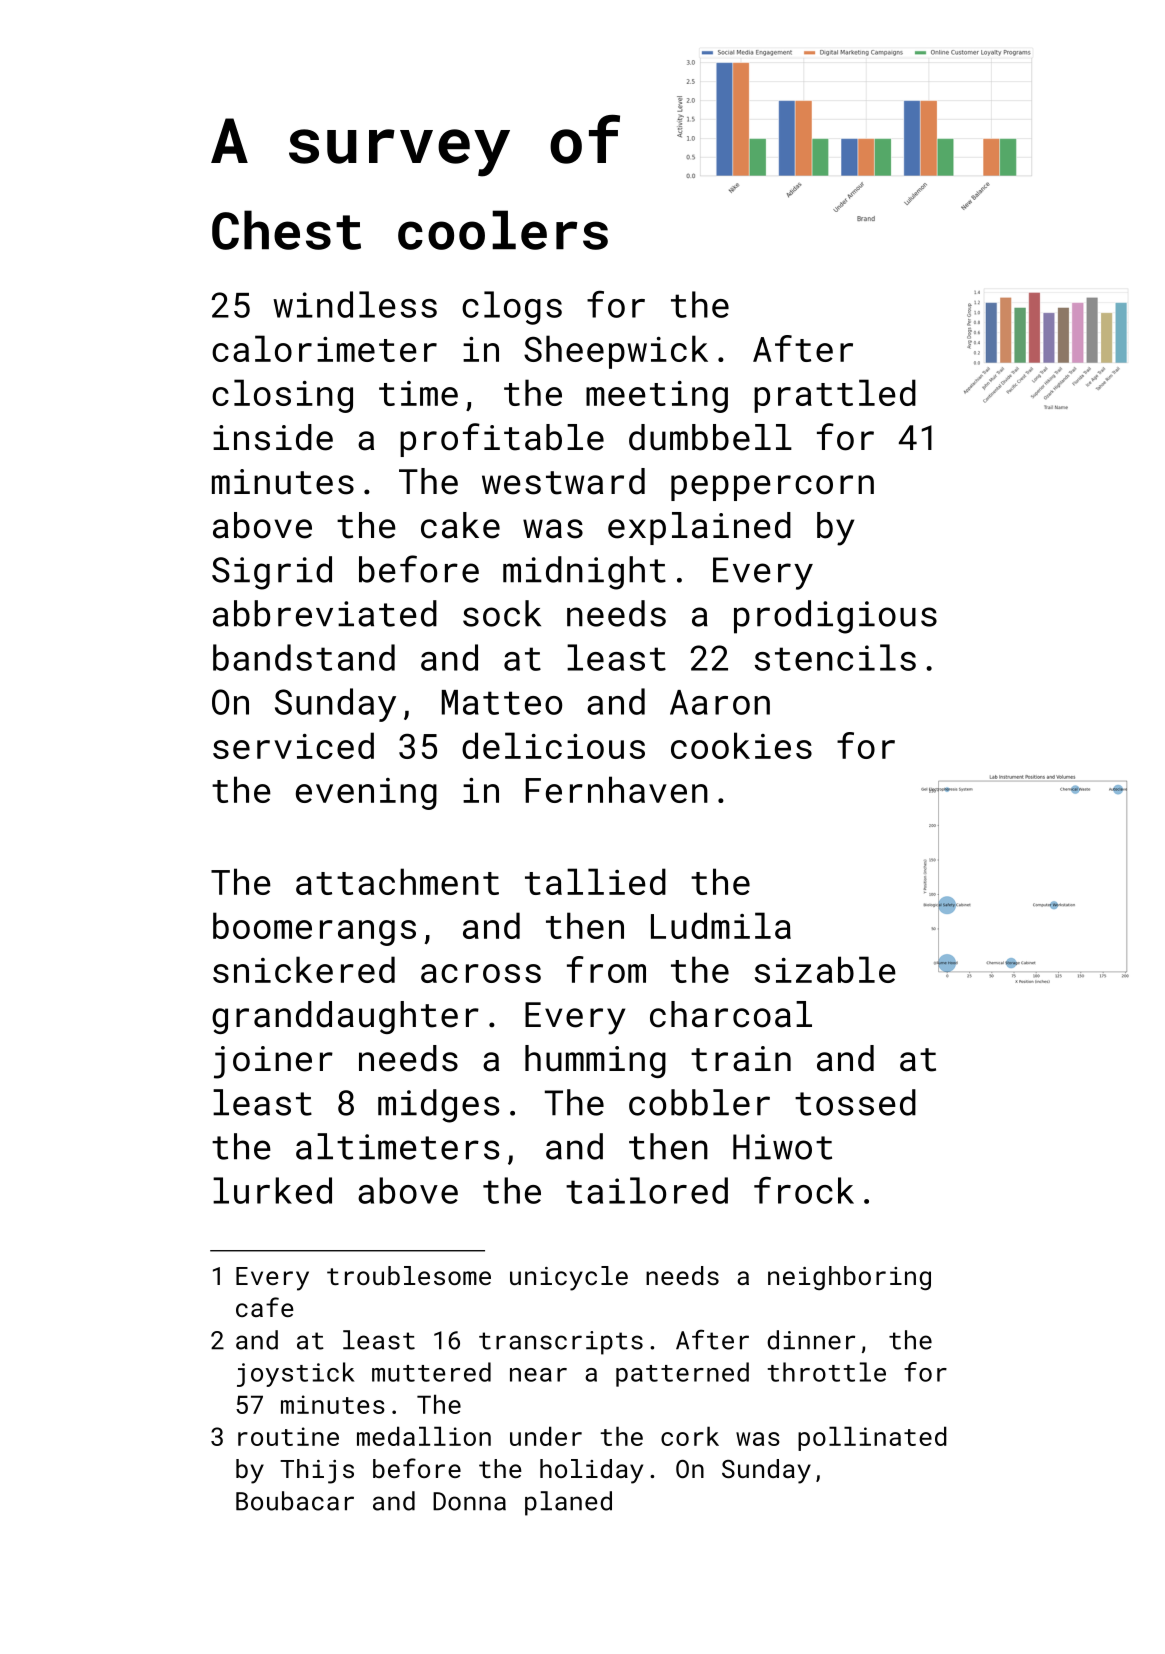 The height and width of the screenshot is (1654, 1165). Describe the element at coordinates (286, 230) in the screenshot. I see `Chest` at that location.
